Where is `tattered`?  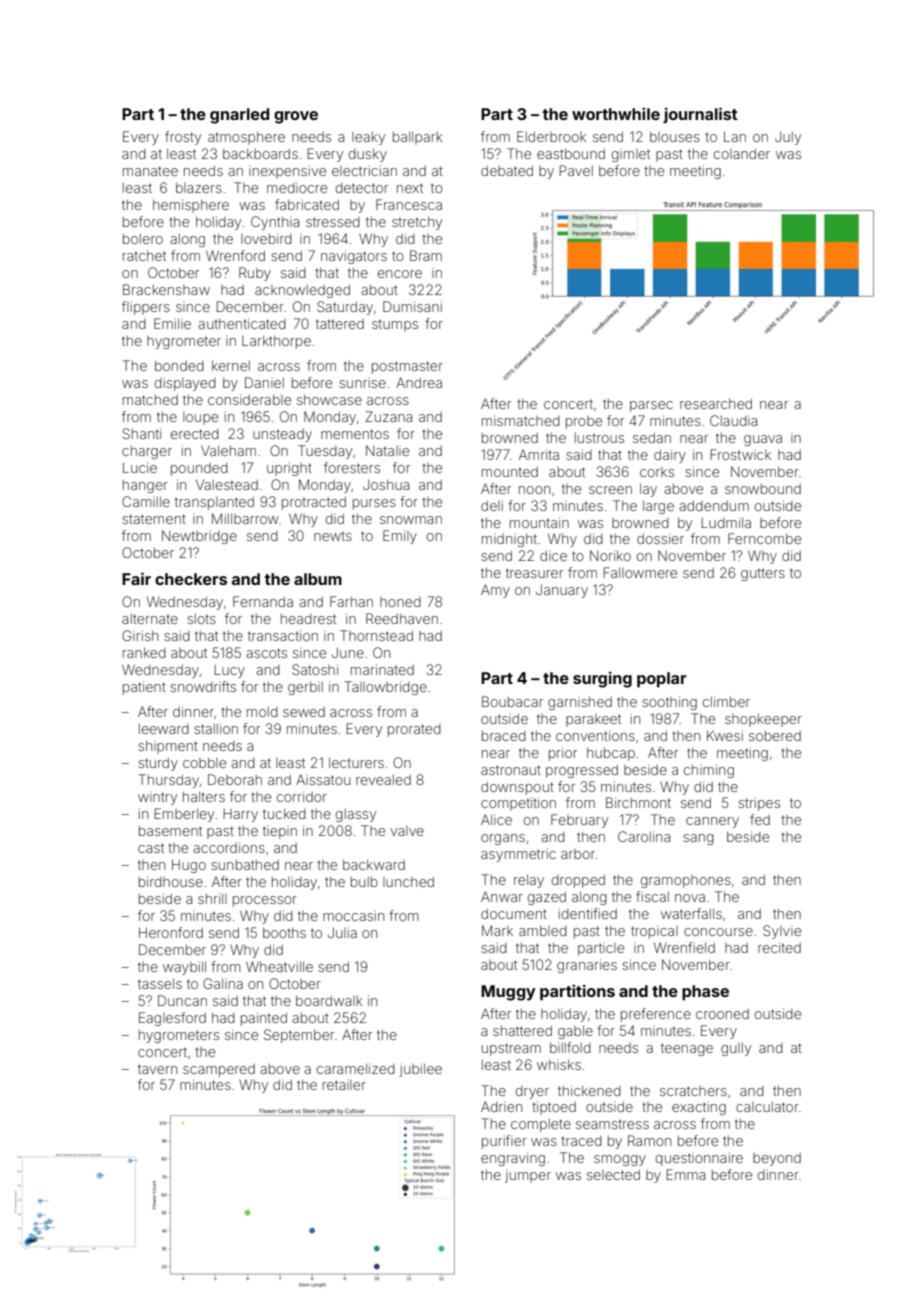
tattered is located at coordinates (340, 324).
